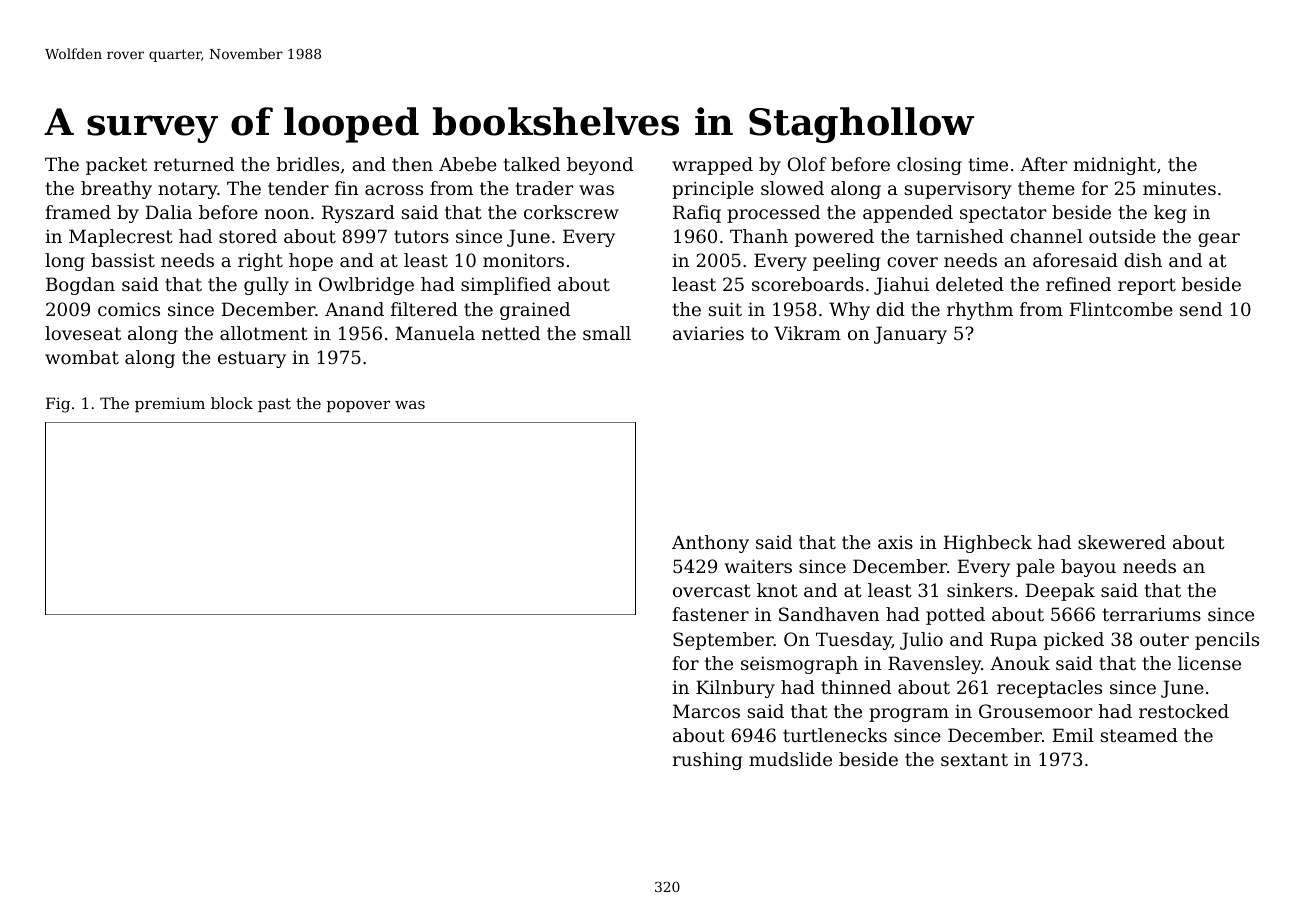  Describe the element at coordinates (1152, 614) in the document. I see `terrariums` at that location.
